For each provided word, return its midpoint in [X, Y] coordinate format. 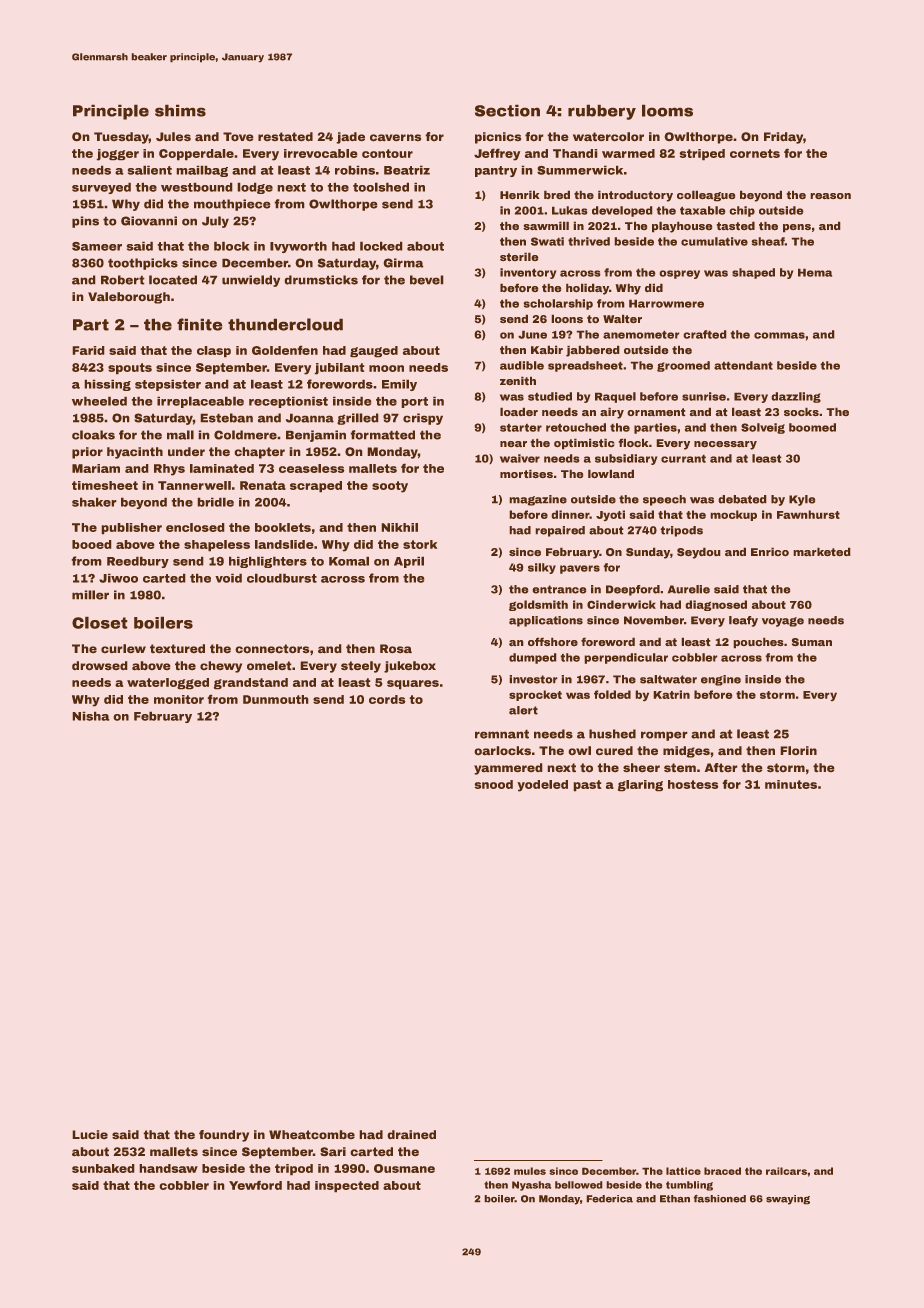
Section [507, 110]
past [587, 786]
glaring [640, 786]
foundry [224, 1136]
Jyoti [610, 515]
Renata [263, 485]
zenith [518, 381]
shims [180, 110]
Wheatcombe [312, 1135]
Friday [783, 138]
